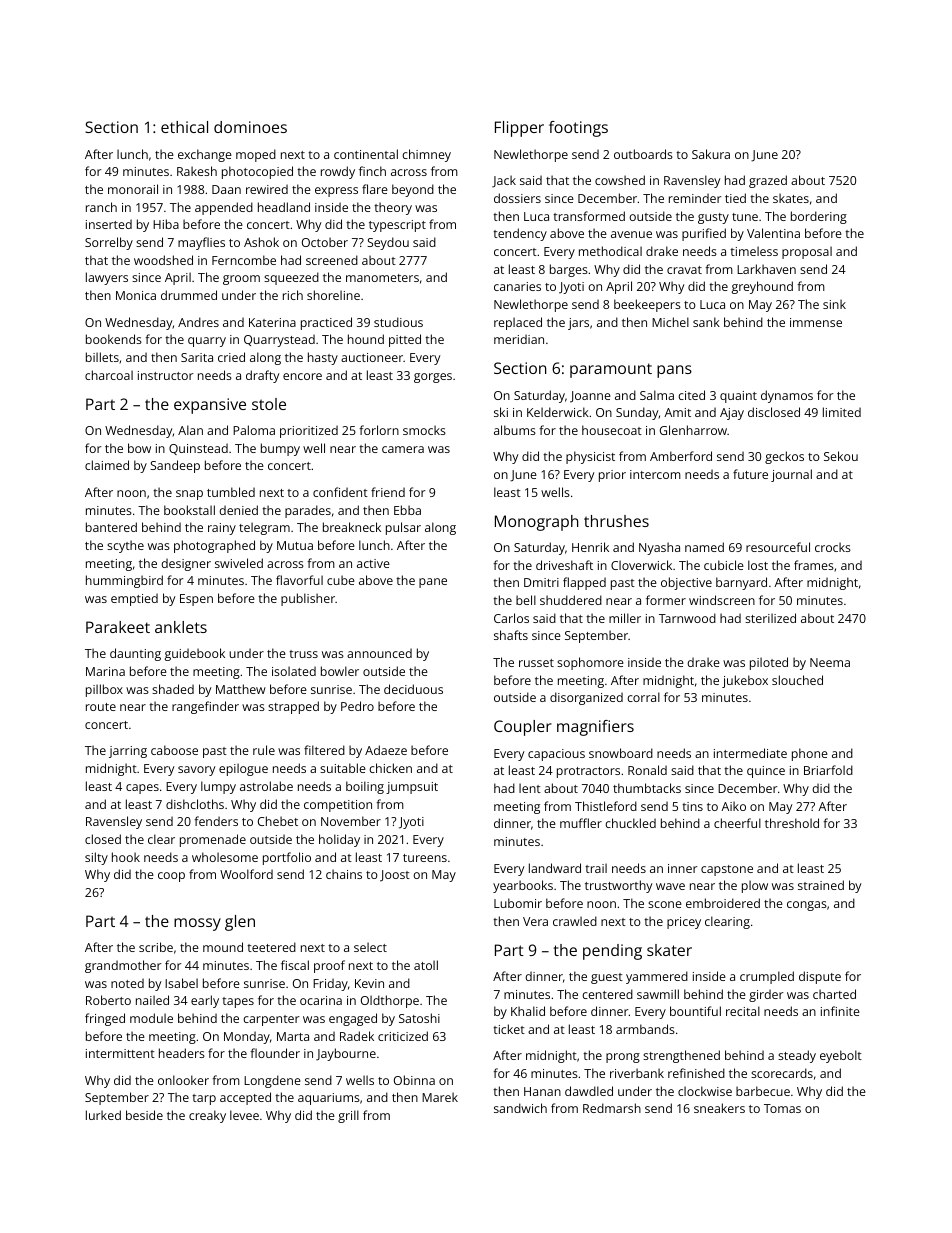 The height and width of the page is (1233, 952). I want to click on Mutua, so click(295, 545).
